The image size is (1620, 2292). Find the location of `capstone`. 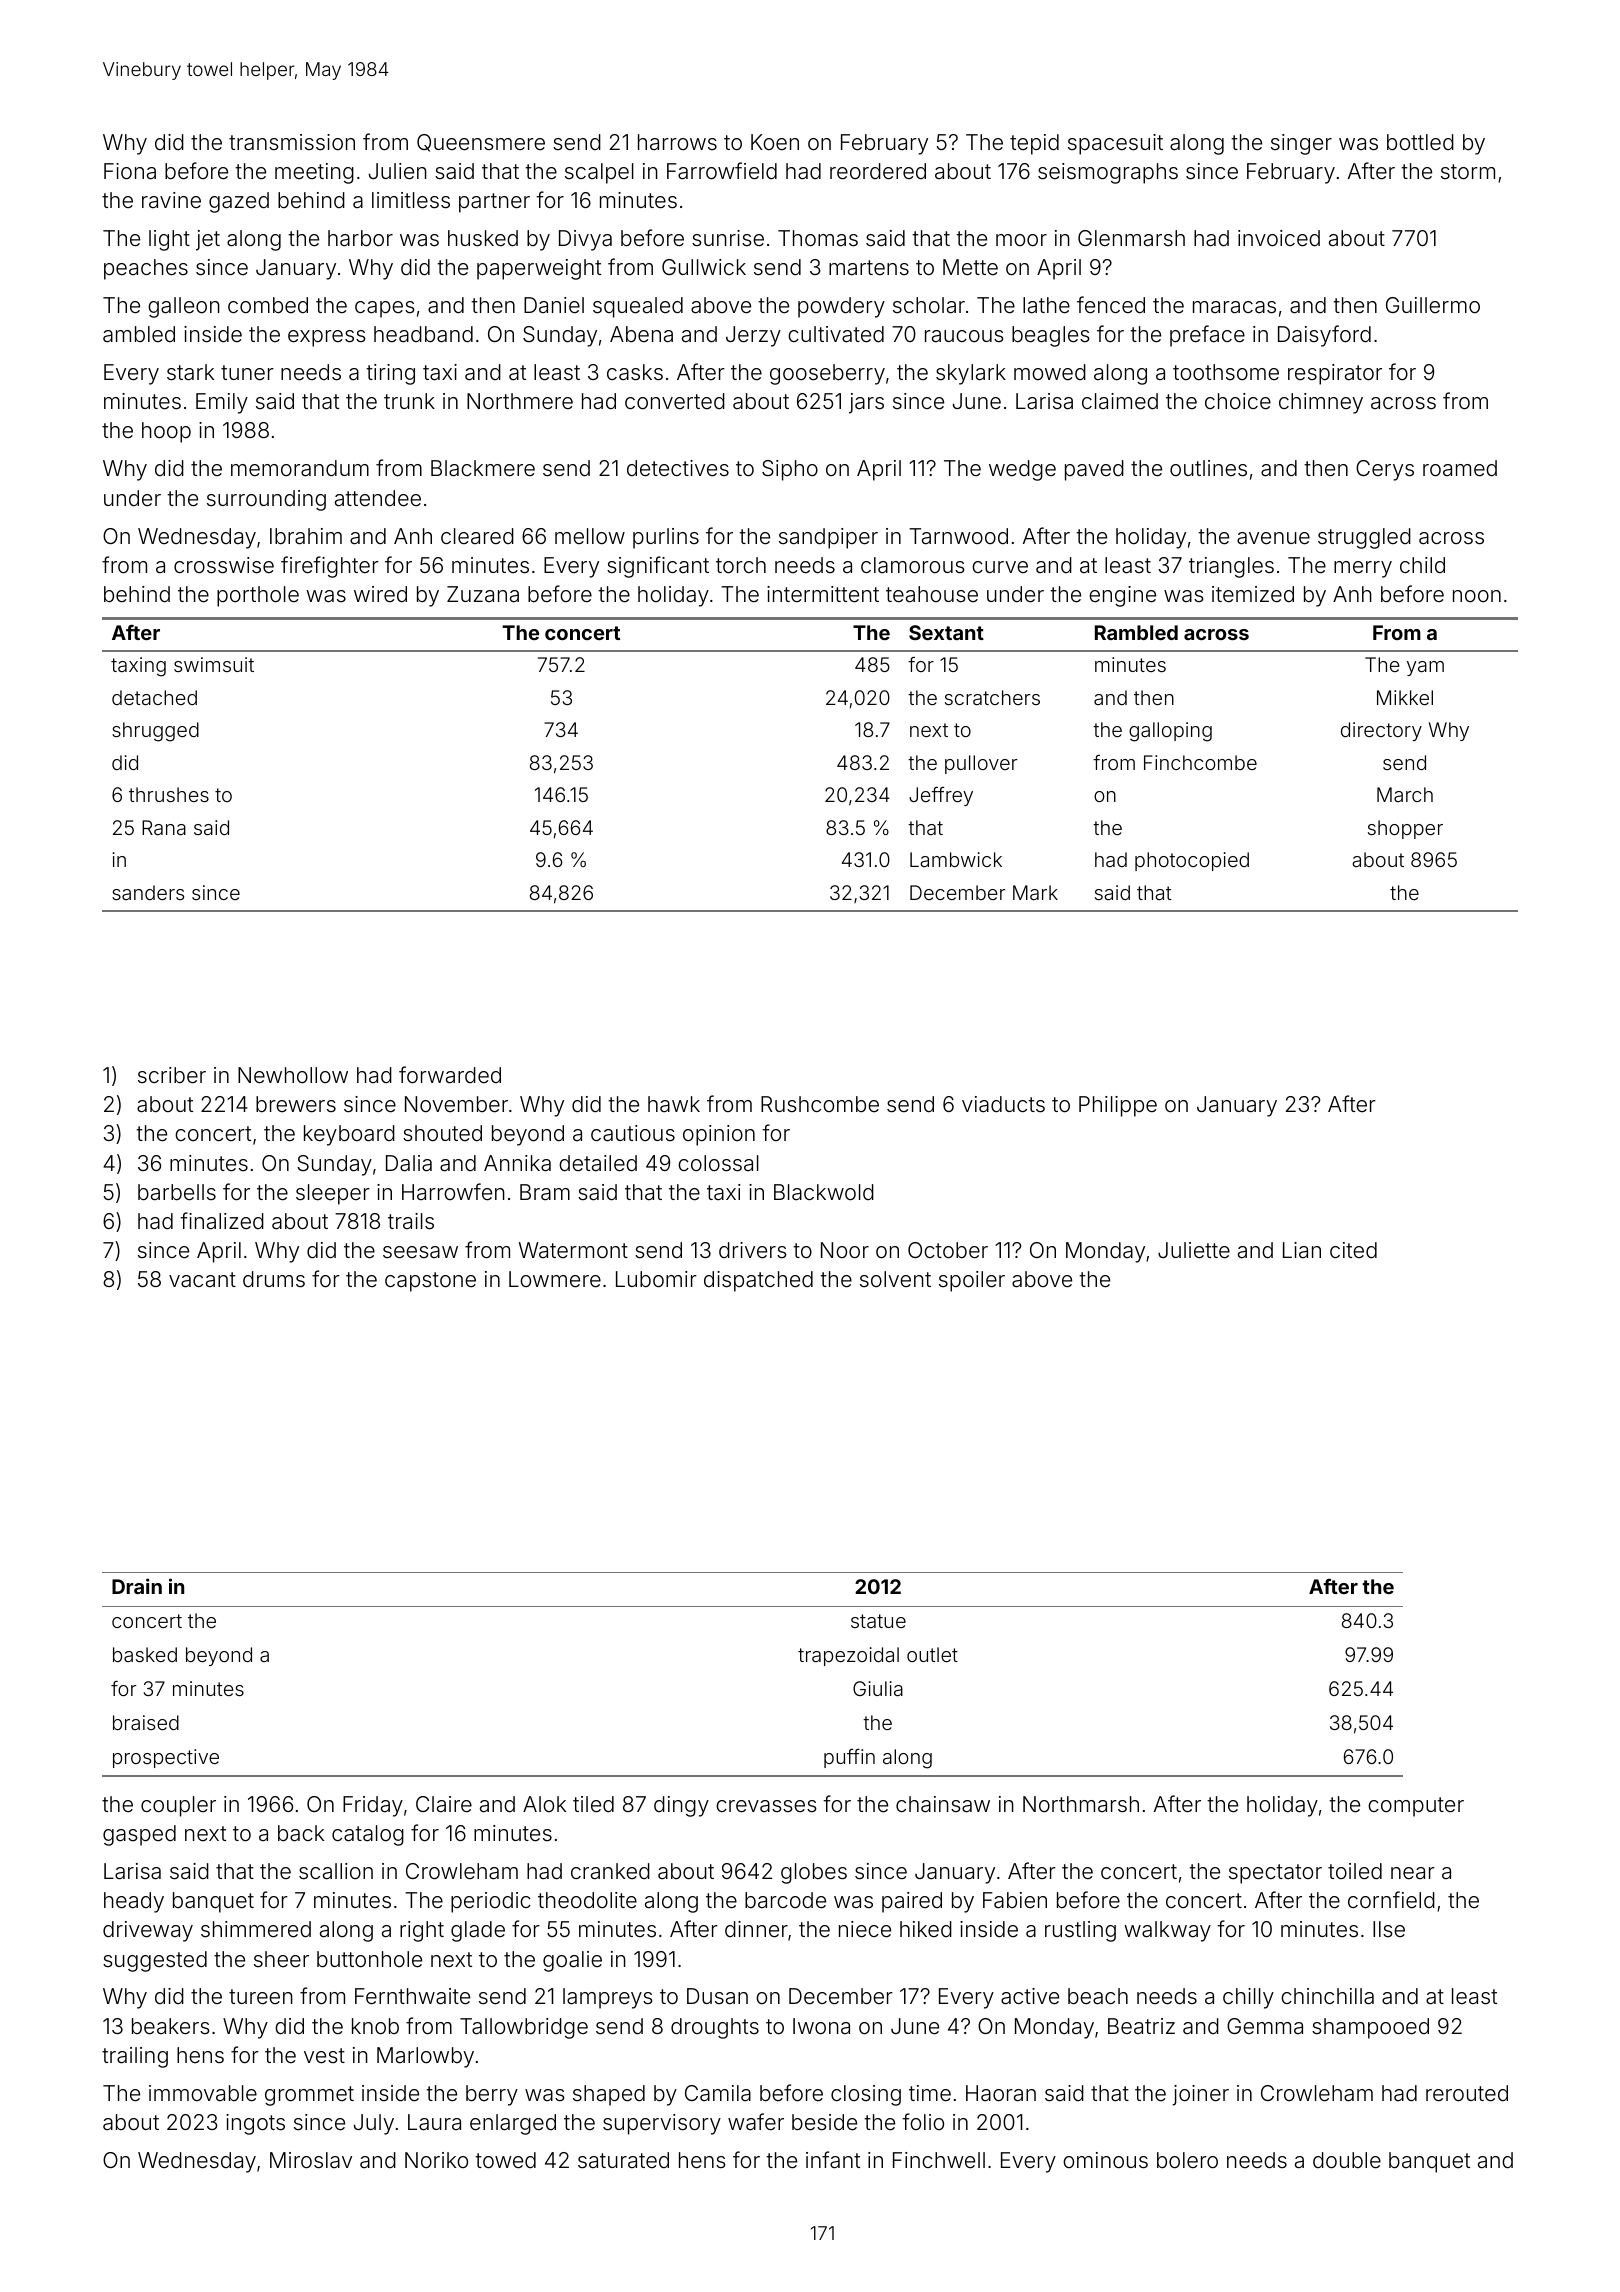

capstone is located at coordinates (430, 1282).
